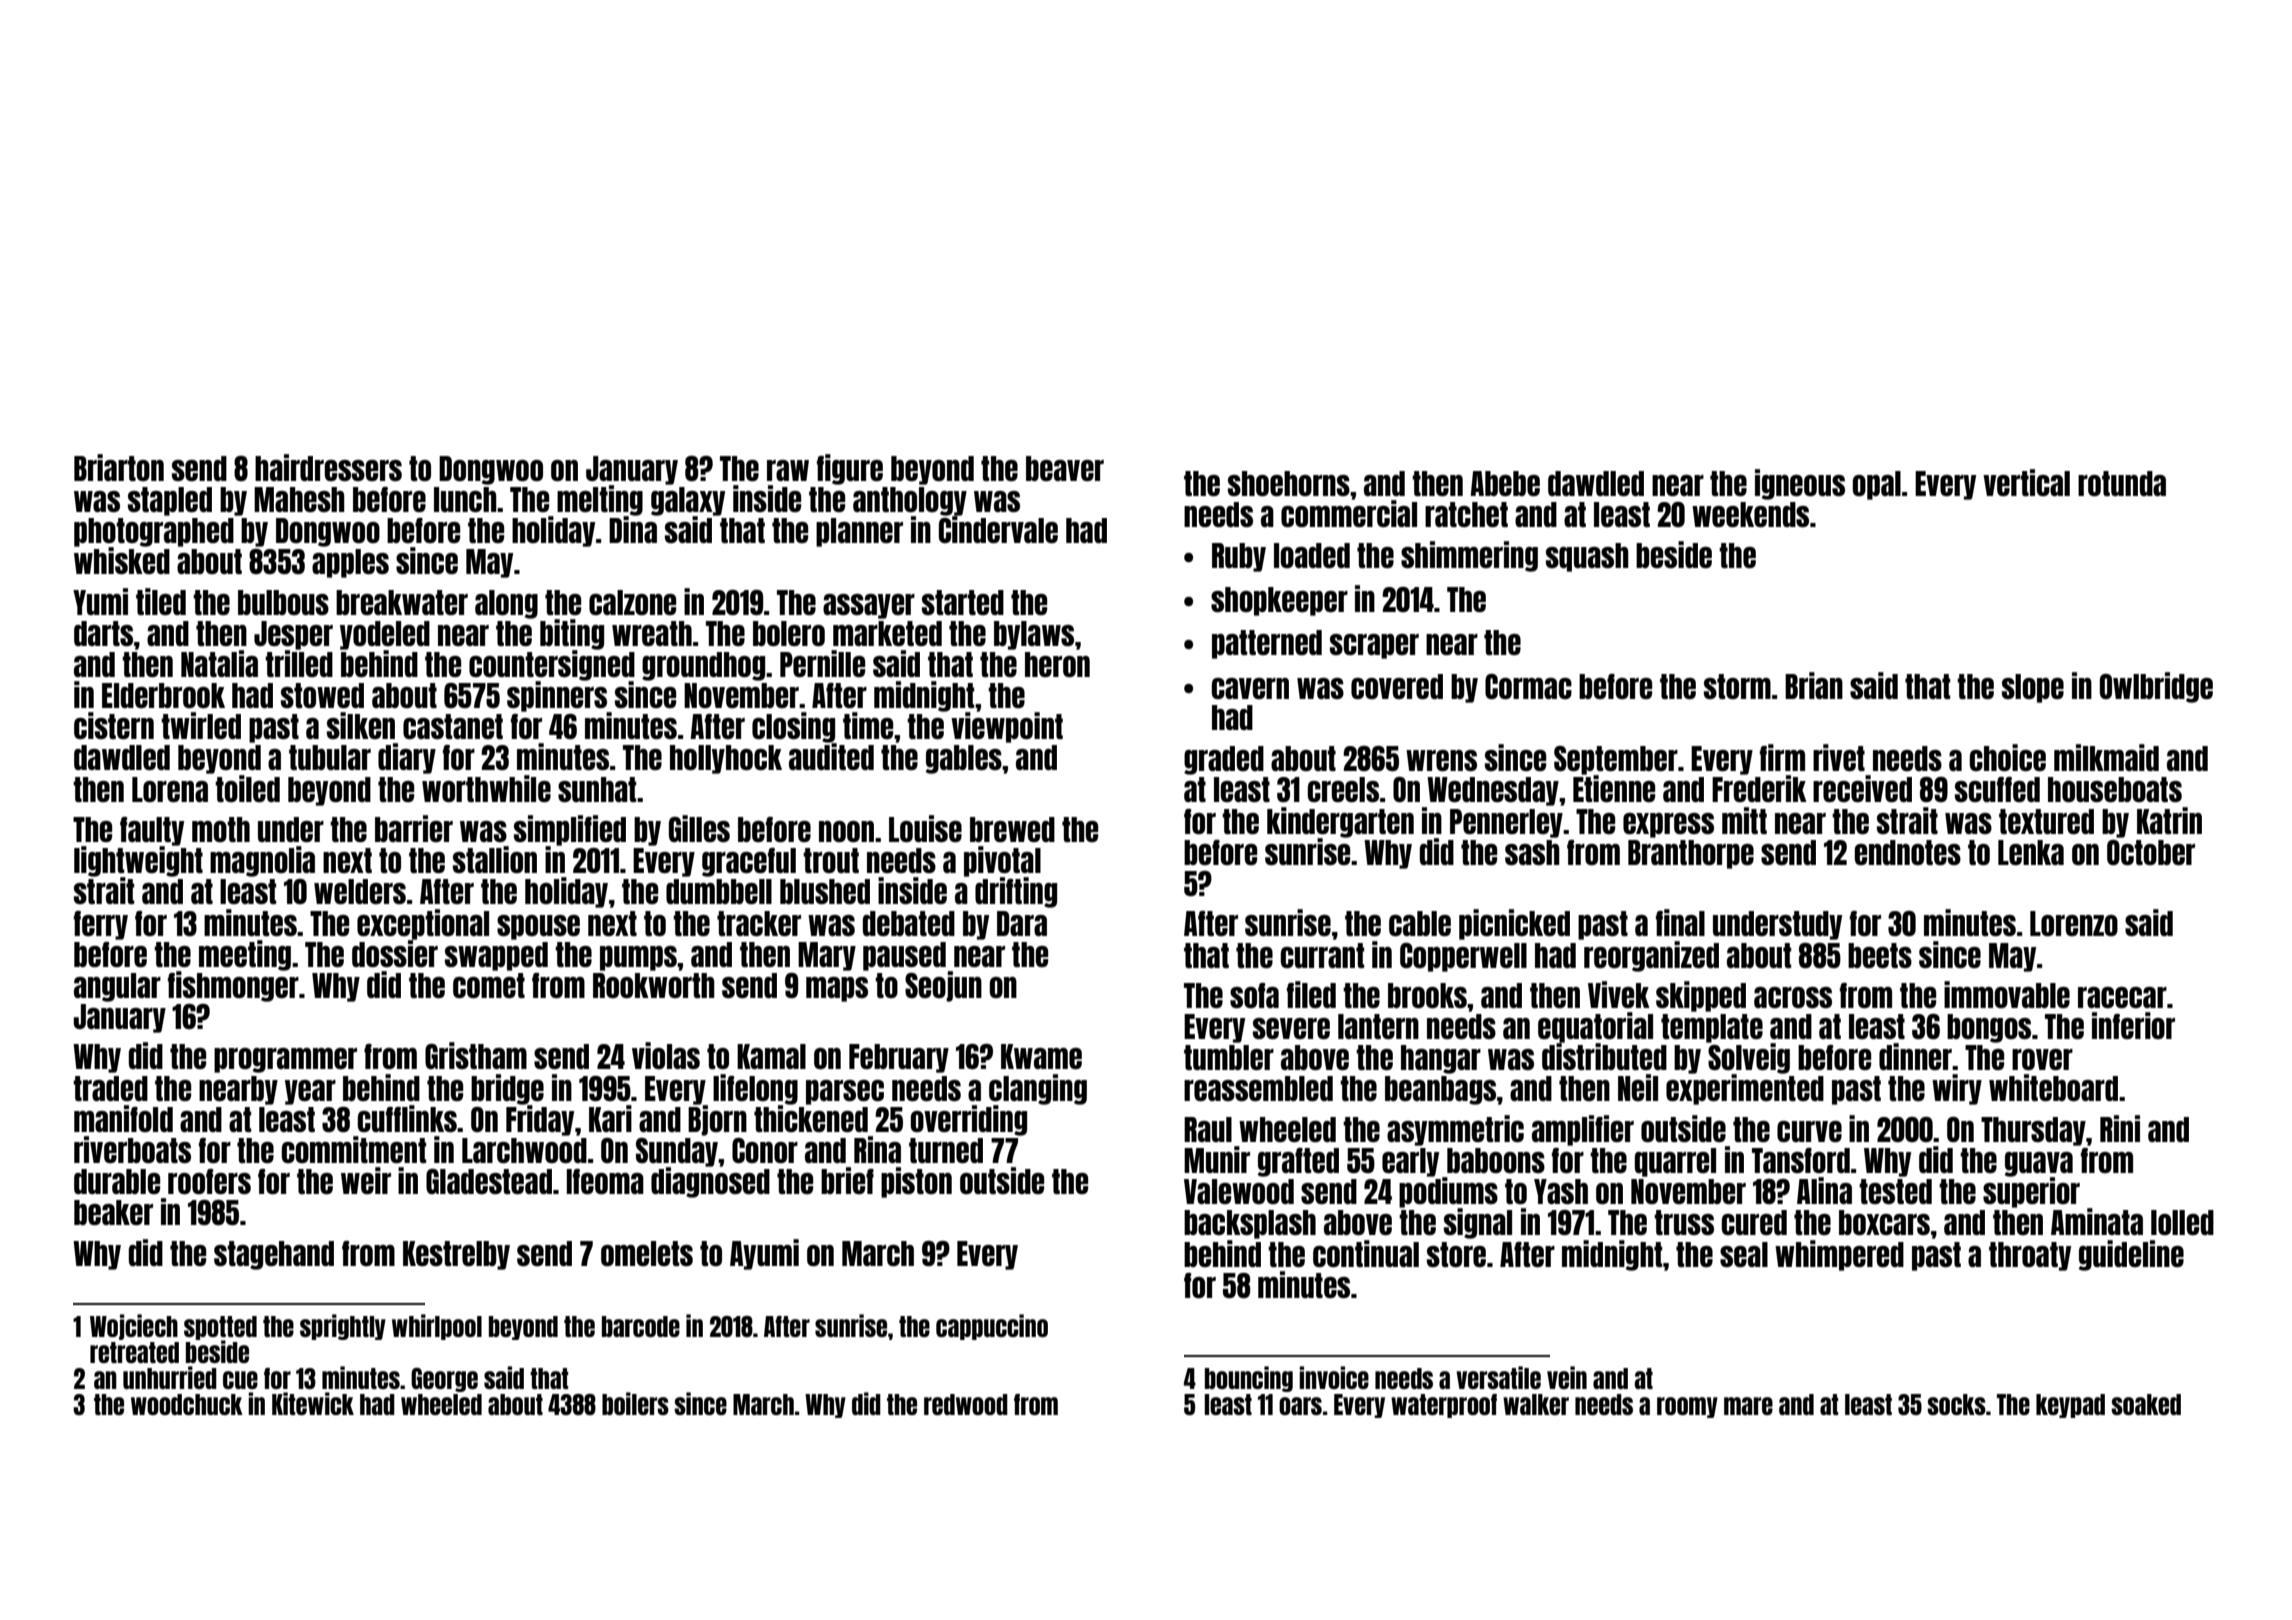 Image resolution: width=2292 pixels, height=1620 pixels. I want to click on Abebe, so click(1505, 483).
